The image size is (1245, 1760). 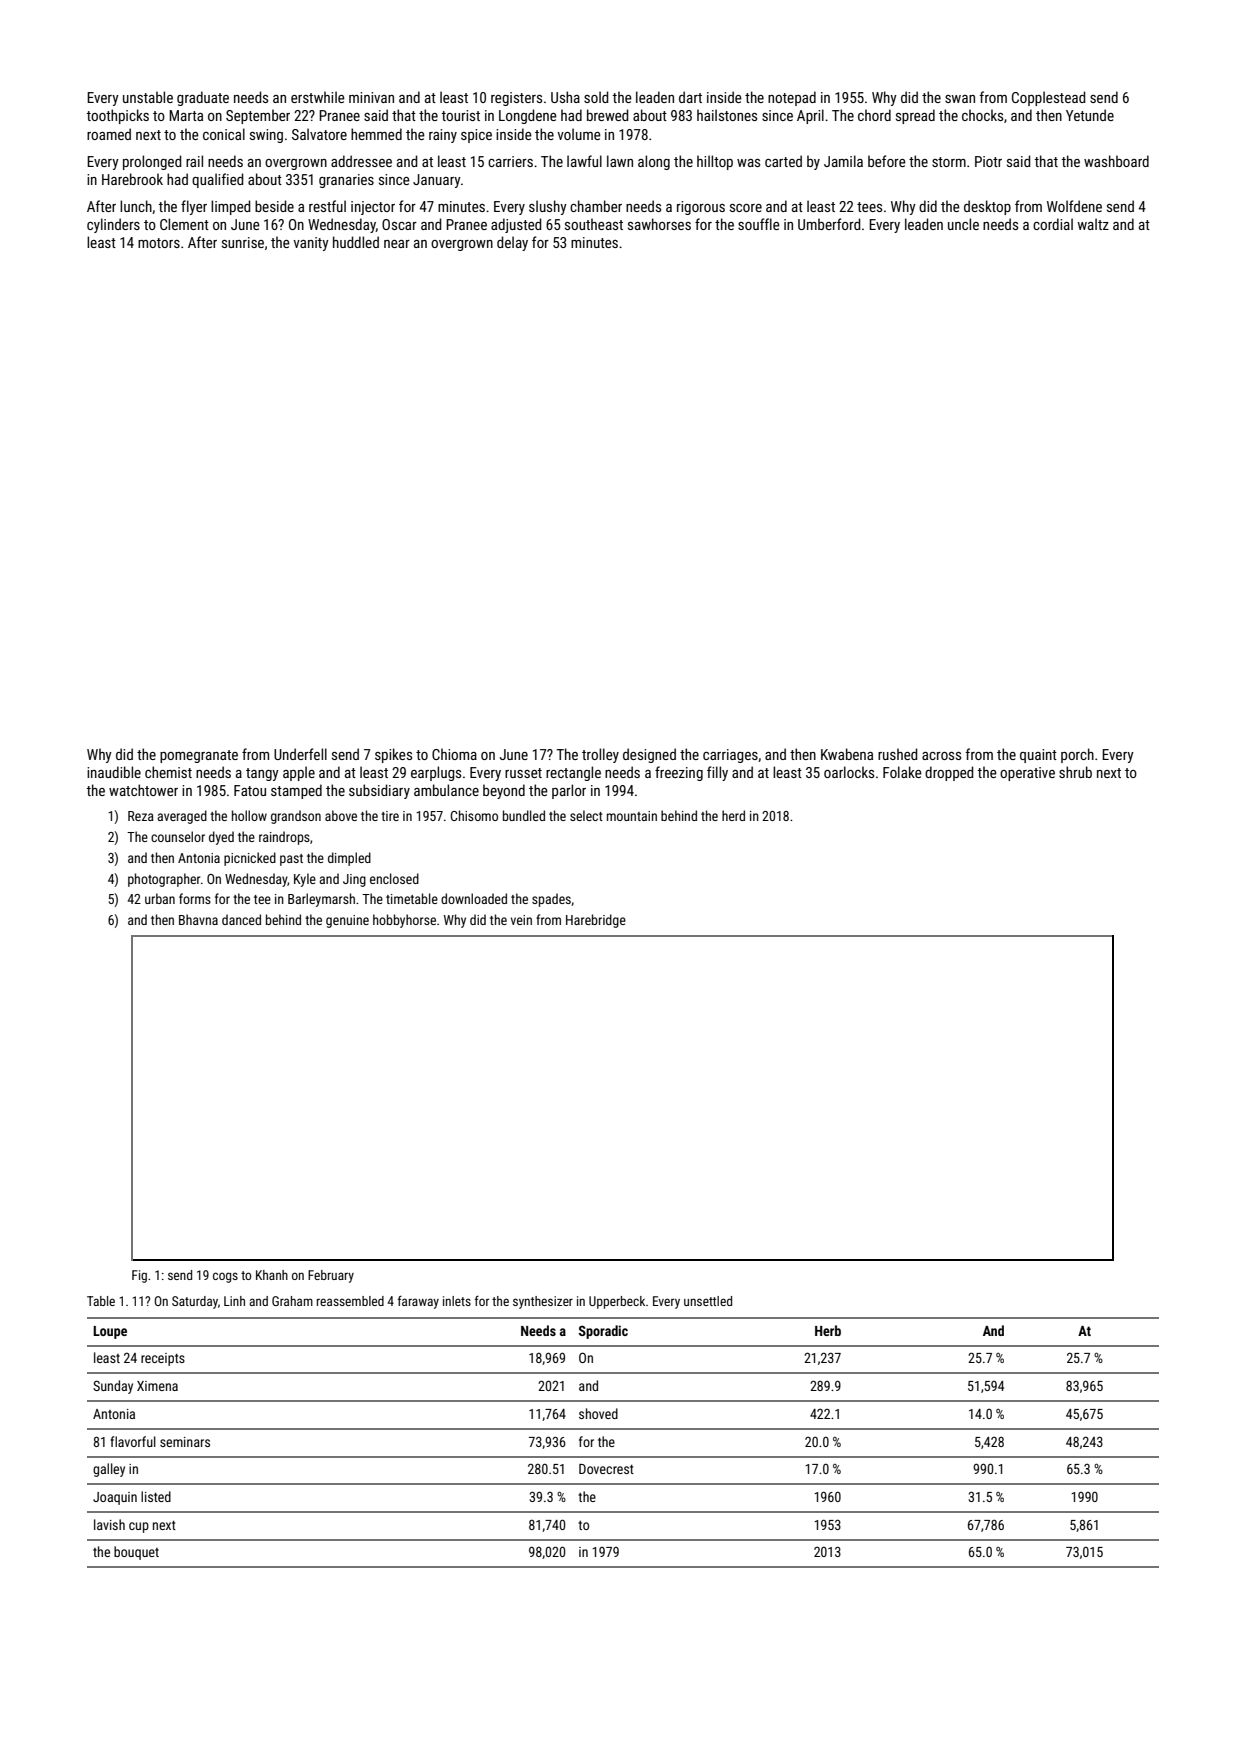 I want to click on inaudible, so click(x=114, y=772).
